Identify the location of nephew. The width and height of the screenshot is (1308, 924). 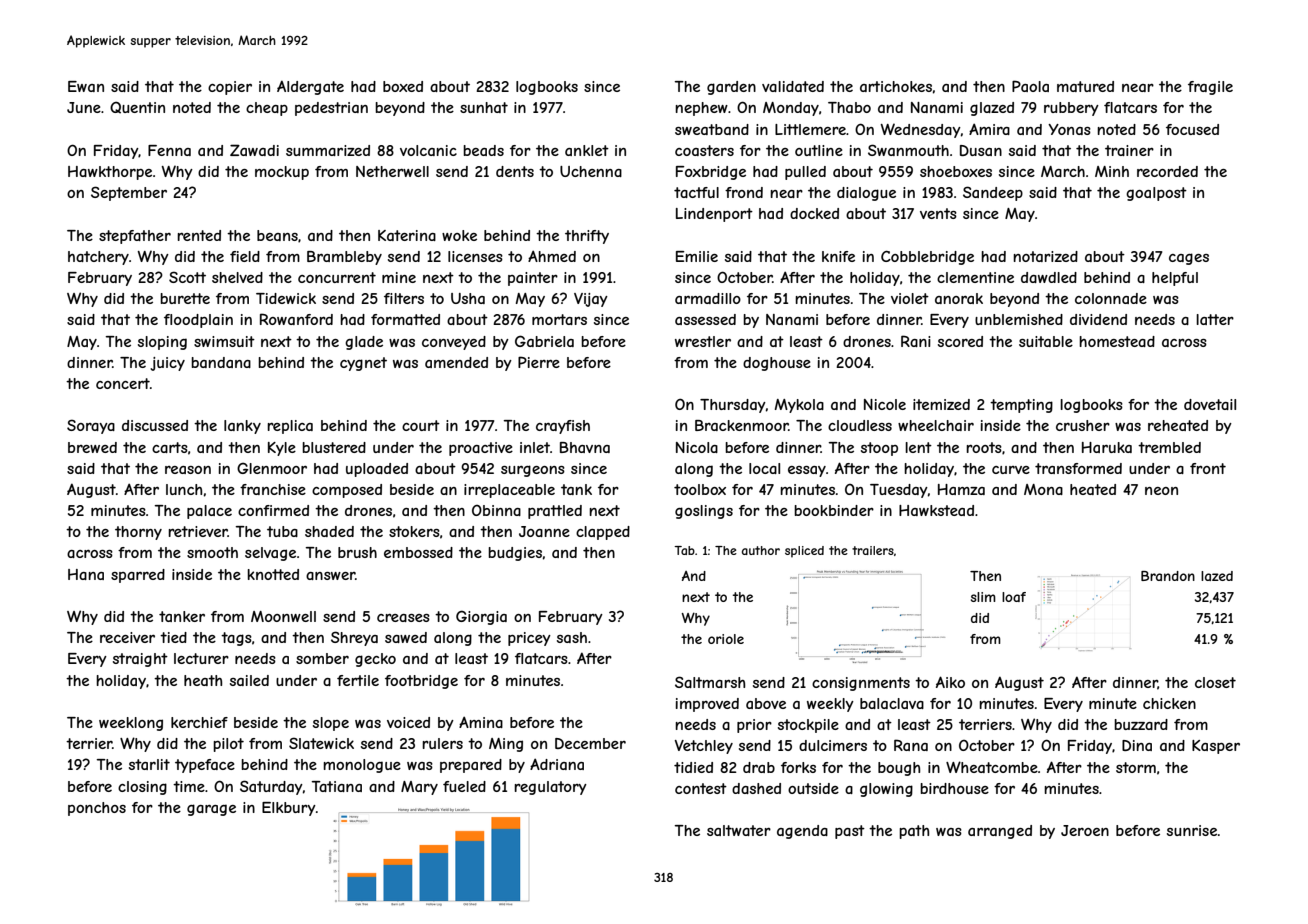
(701, 109).
